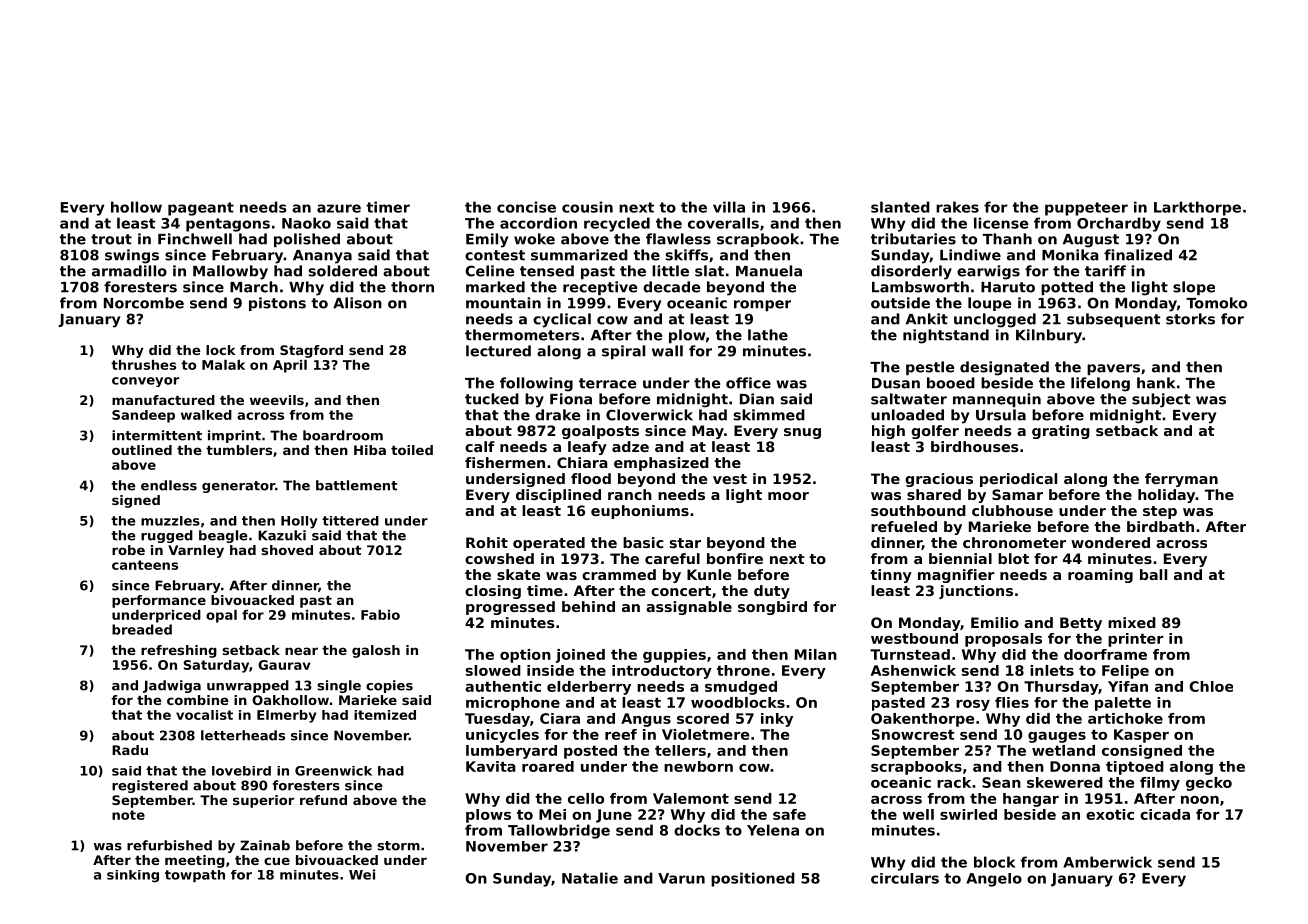 This document has width=1308, height=924. What do you see at coordinates (1161, 400) in the document?
I see `subject` at bounding box center [1161, 400].
